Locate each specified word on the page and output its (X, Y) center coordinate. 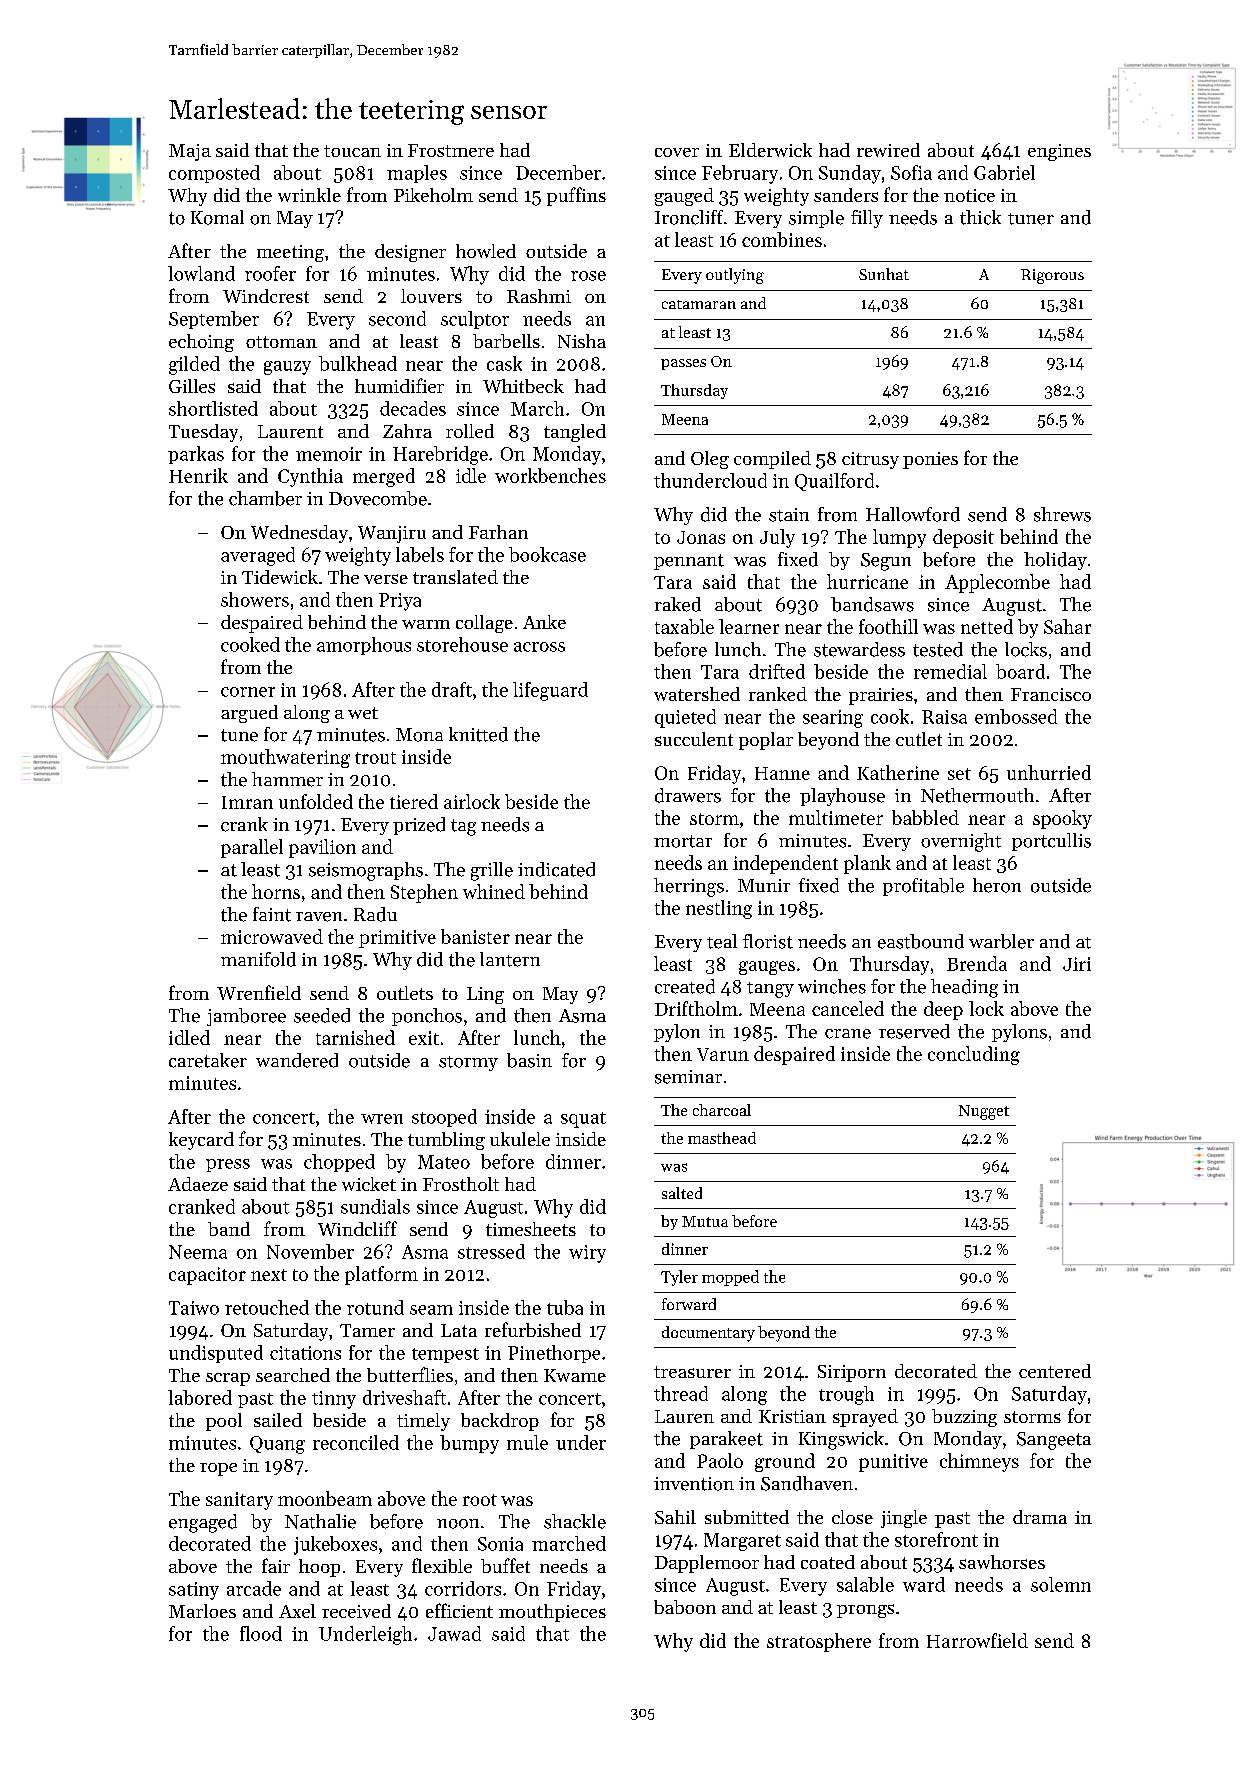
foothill (888, 626)
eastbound (921, 941)
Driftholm (696, 1008)
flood (261, 1633)
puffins (576, 196)
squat (583, 1120)
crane (848, 1034)
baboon (685, 1607)
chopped (339, 1163)
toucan (352, 151)
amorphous (364, 646)
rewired (888, 150)
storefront (936, 1539)
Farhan (498, 532)
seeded (322, 1015)
